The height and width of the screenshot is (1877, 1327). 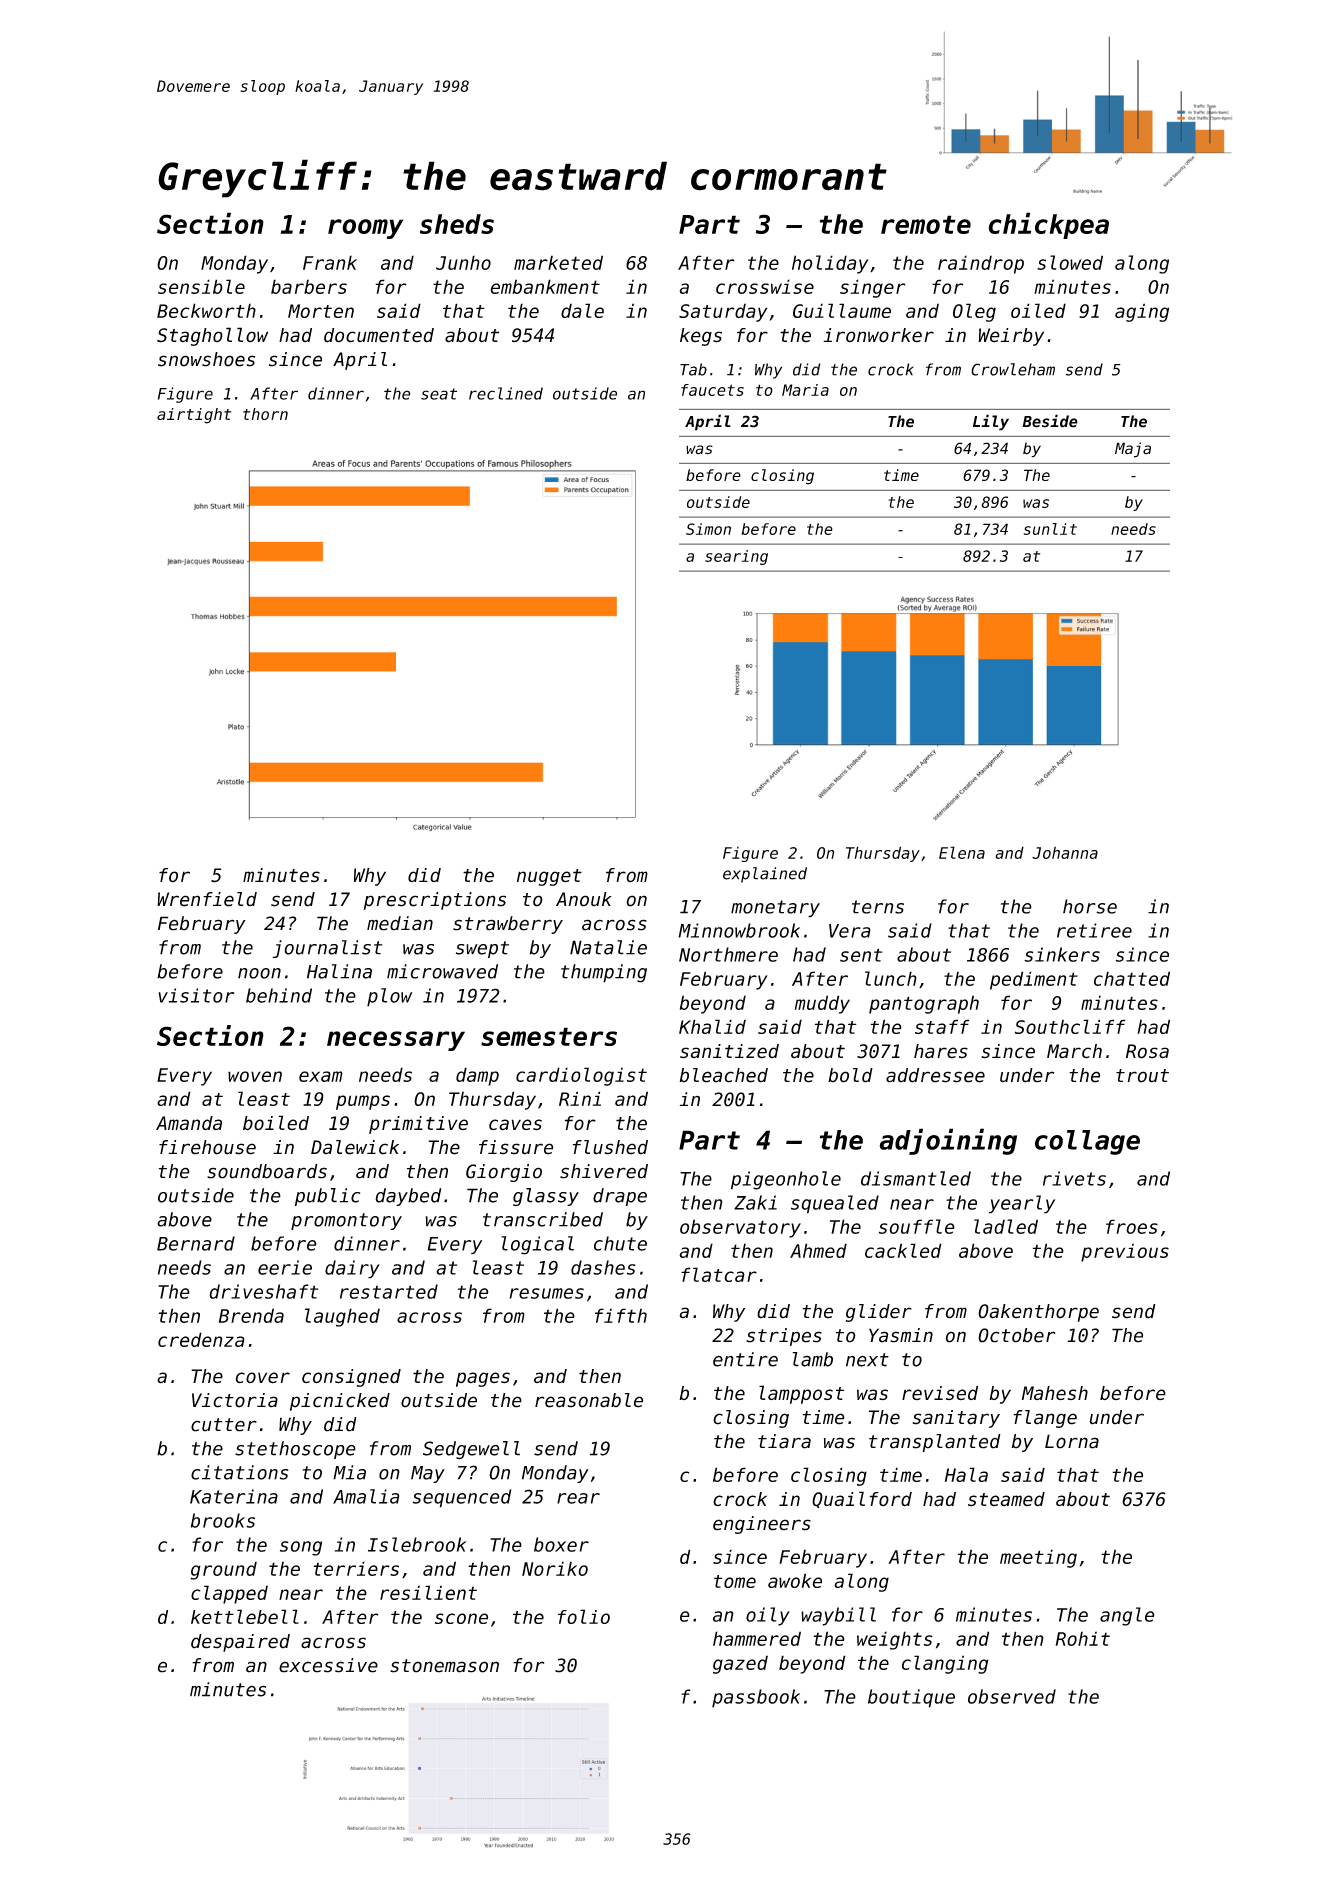 I want to click on song, so click(x=301, y=1548).
